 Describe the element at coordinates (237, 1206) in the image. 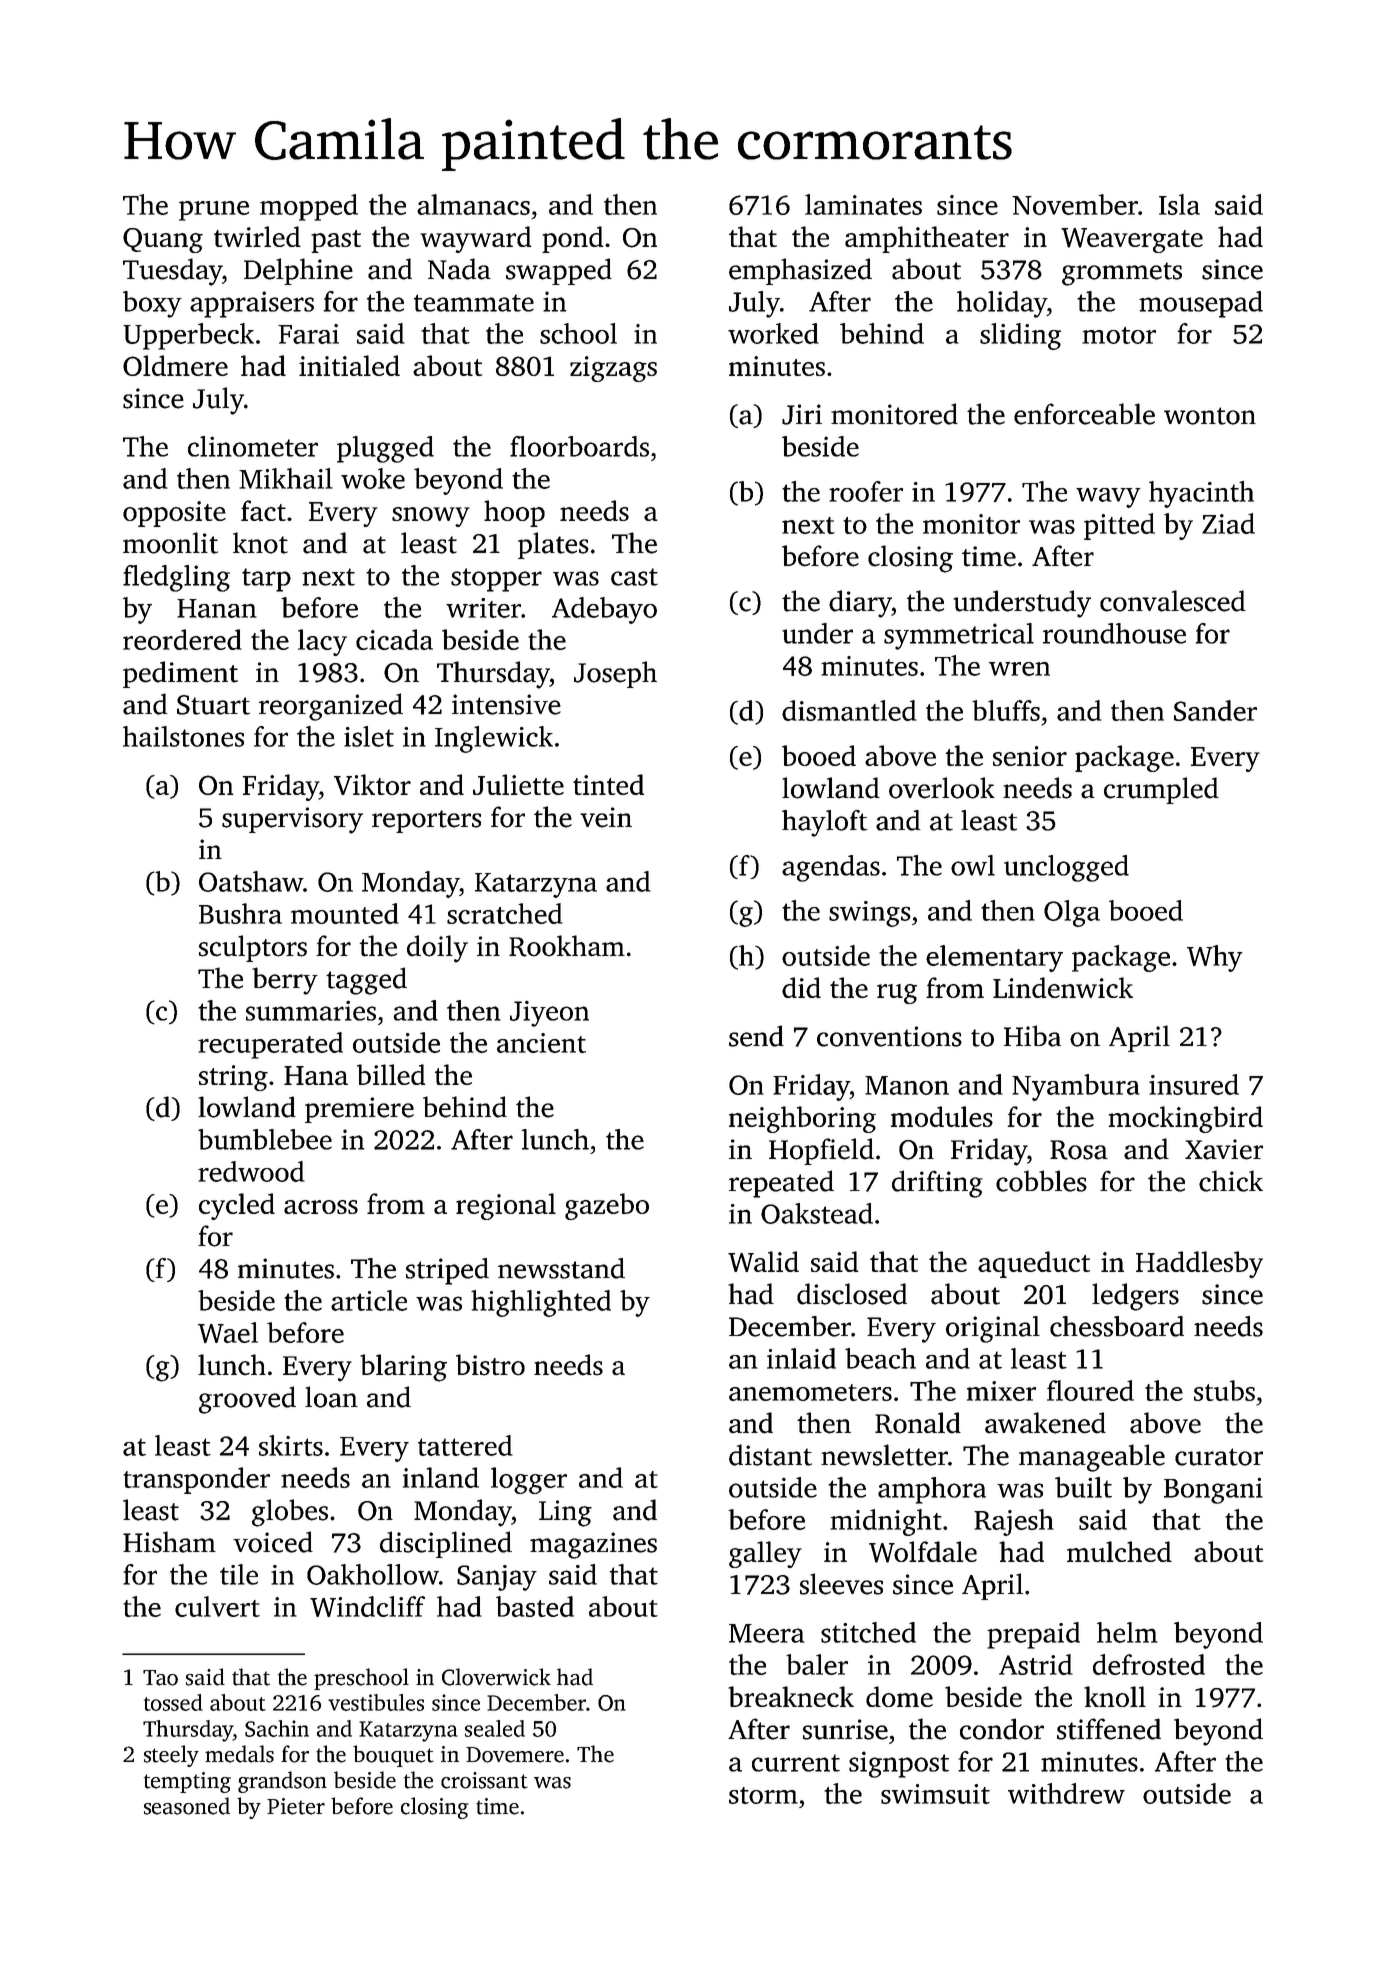

I see `cycled` at that location.
